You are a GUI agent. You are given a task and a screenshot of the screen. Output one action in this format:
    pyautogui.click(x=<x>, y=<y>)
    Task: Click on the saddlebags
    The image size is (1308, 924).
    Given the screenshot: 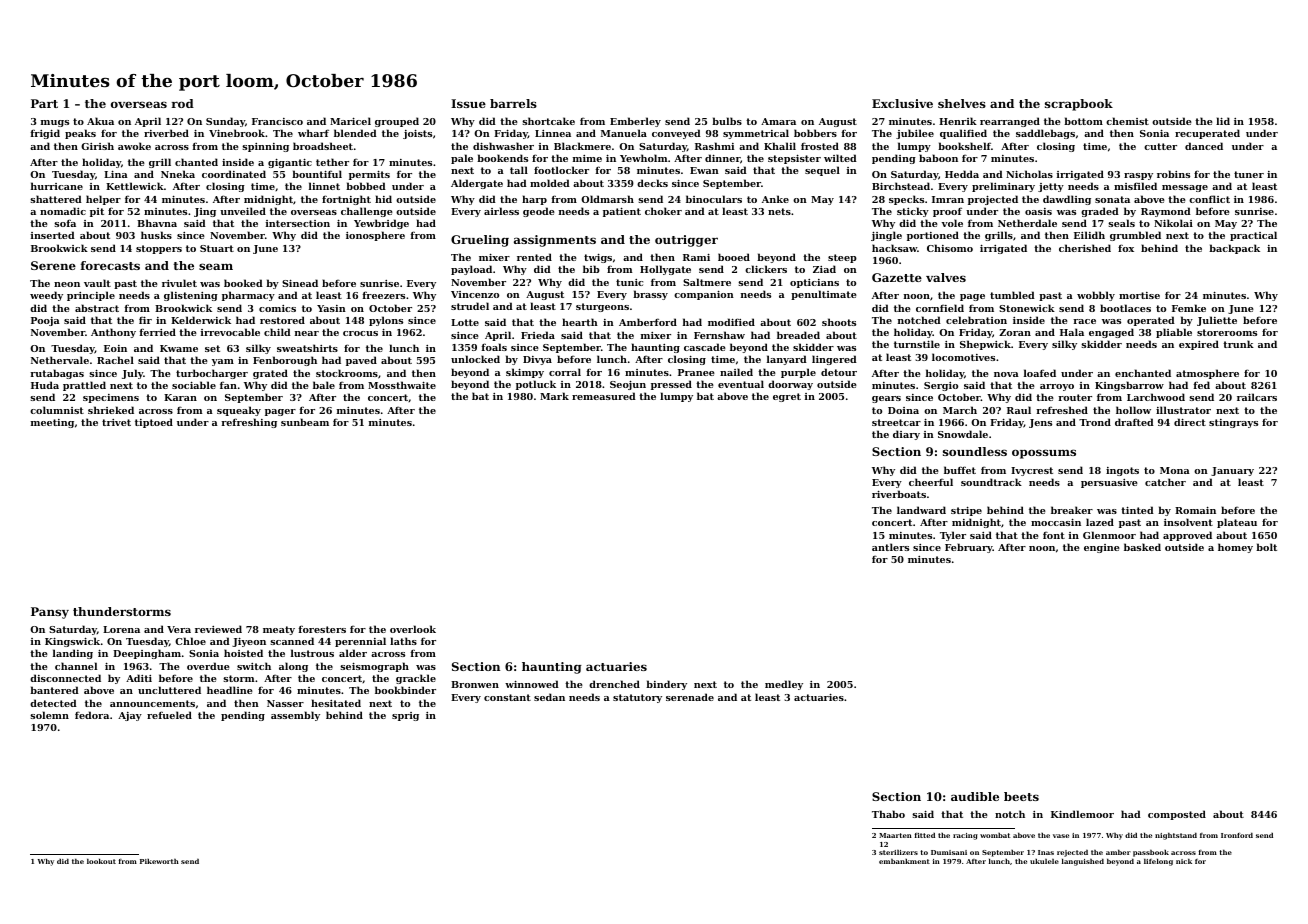 What is the action you would take?
    pyautogui.click(x=1045, y=134)
